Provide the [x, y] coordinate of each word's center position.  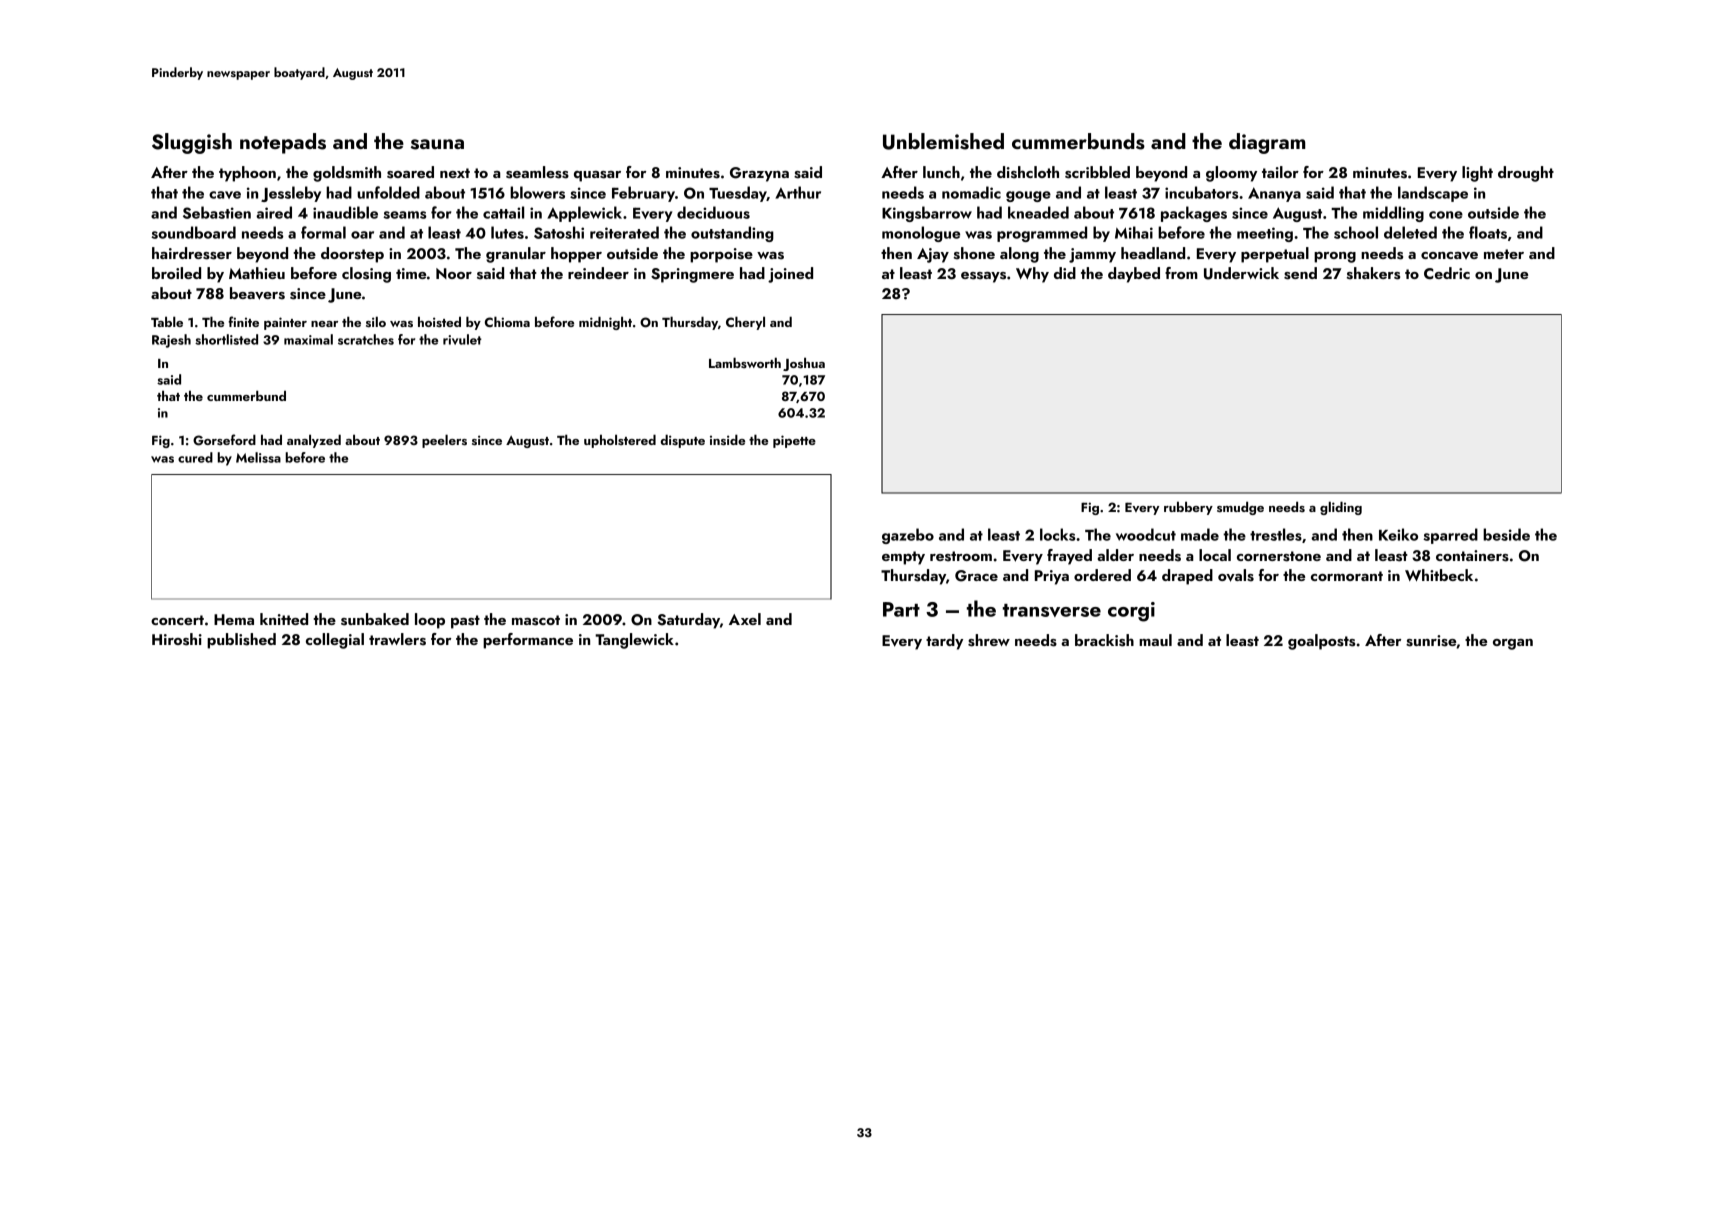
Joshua [804, 364]
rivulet [462, 339]
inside [727, 439]
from [1181, 273]
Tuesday [738, 194]
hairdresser [192, 253]
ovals [1236, 575]
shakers [1373, 273]
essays [983, 277]
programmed [1042, 234]
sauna [437, 144]
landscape [1433, 194]
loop [430, 621]
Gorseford [224, 440]
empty [903, 558]
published [241, 641]
